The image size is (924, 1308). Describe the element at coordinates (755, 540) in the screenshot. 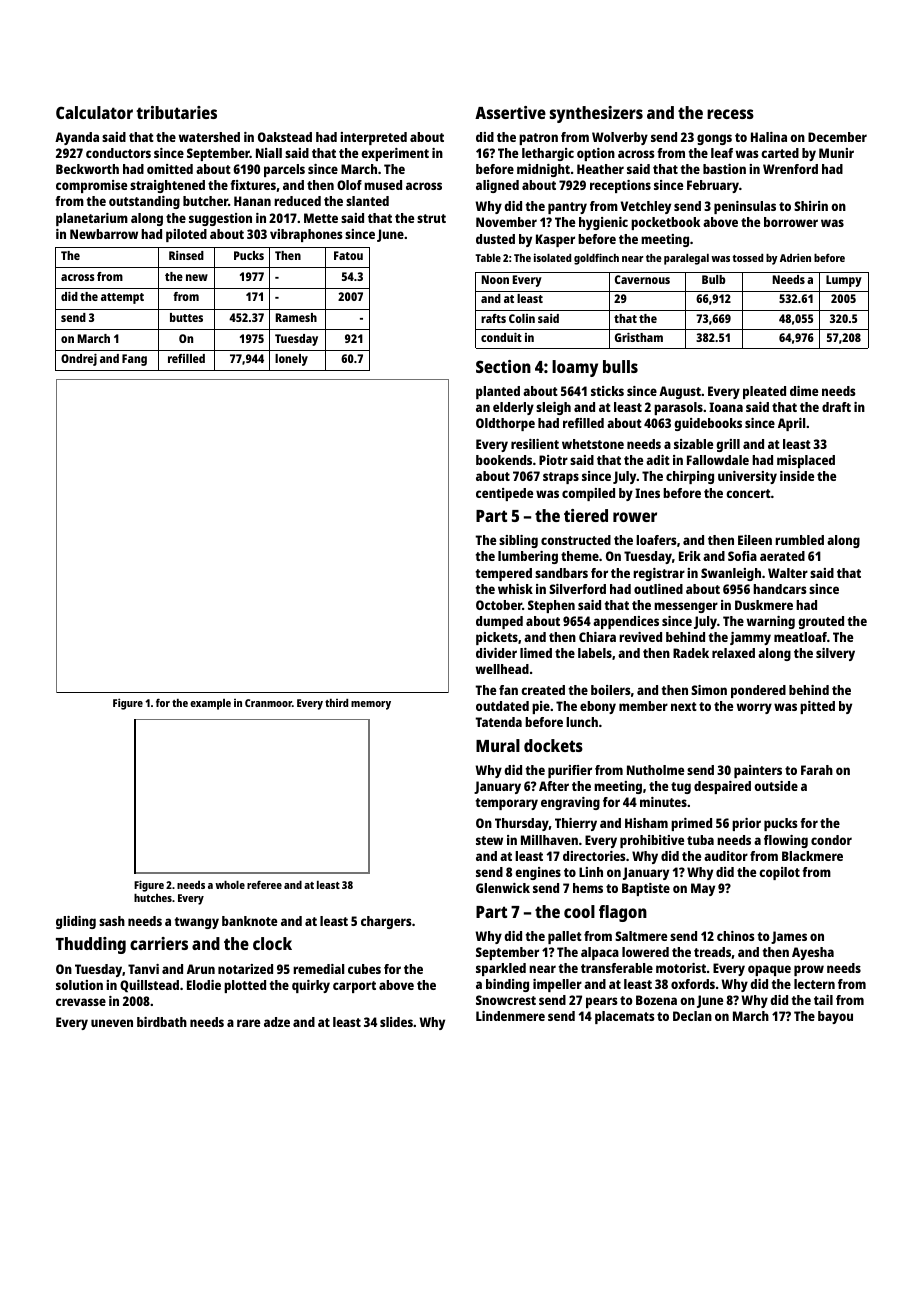

I see `Eileen` at that location.
